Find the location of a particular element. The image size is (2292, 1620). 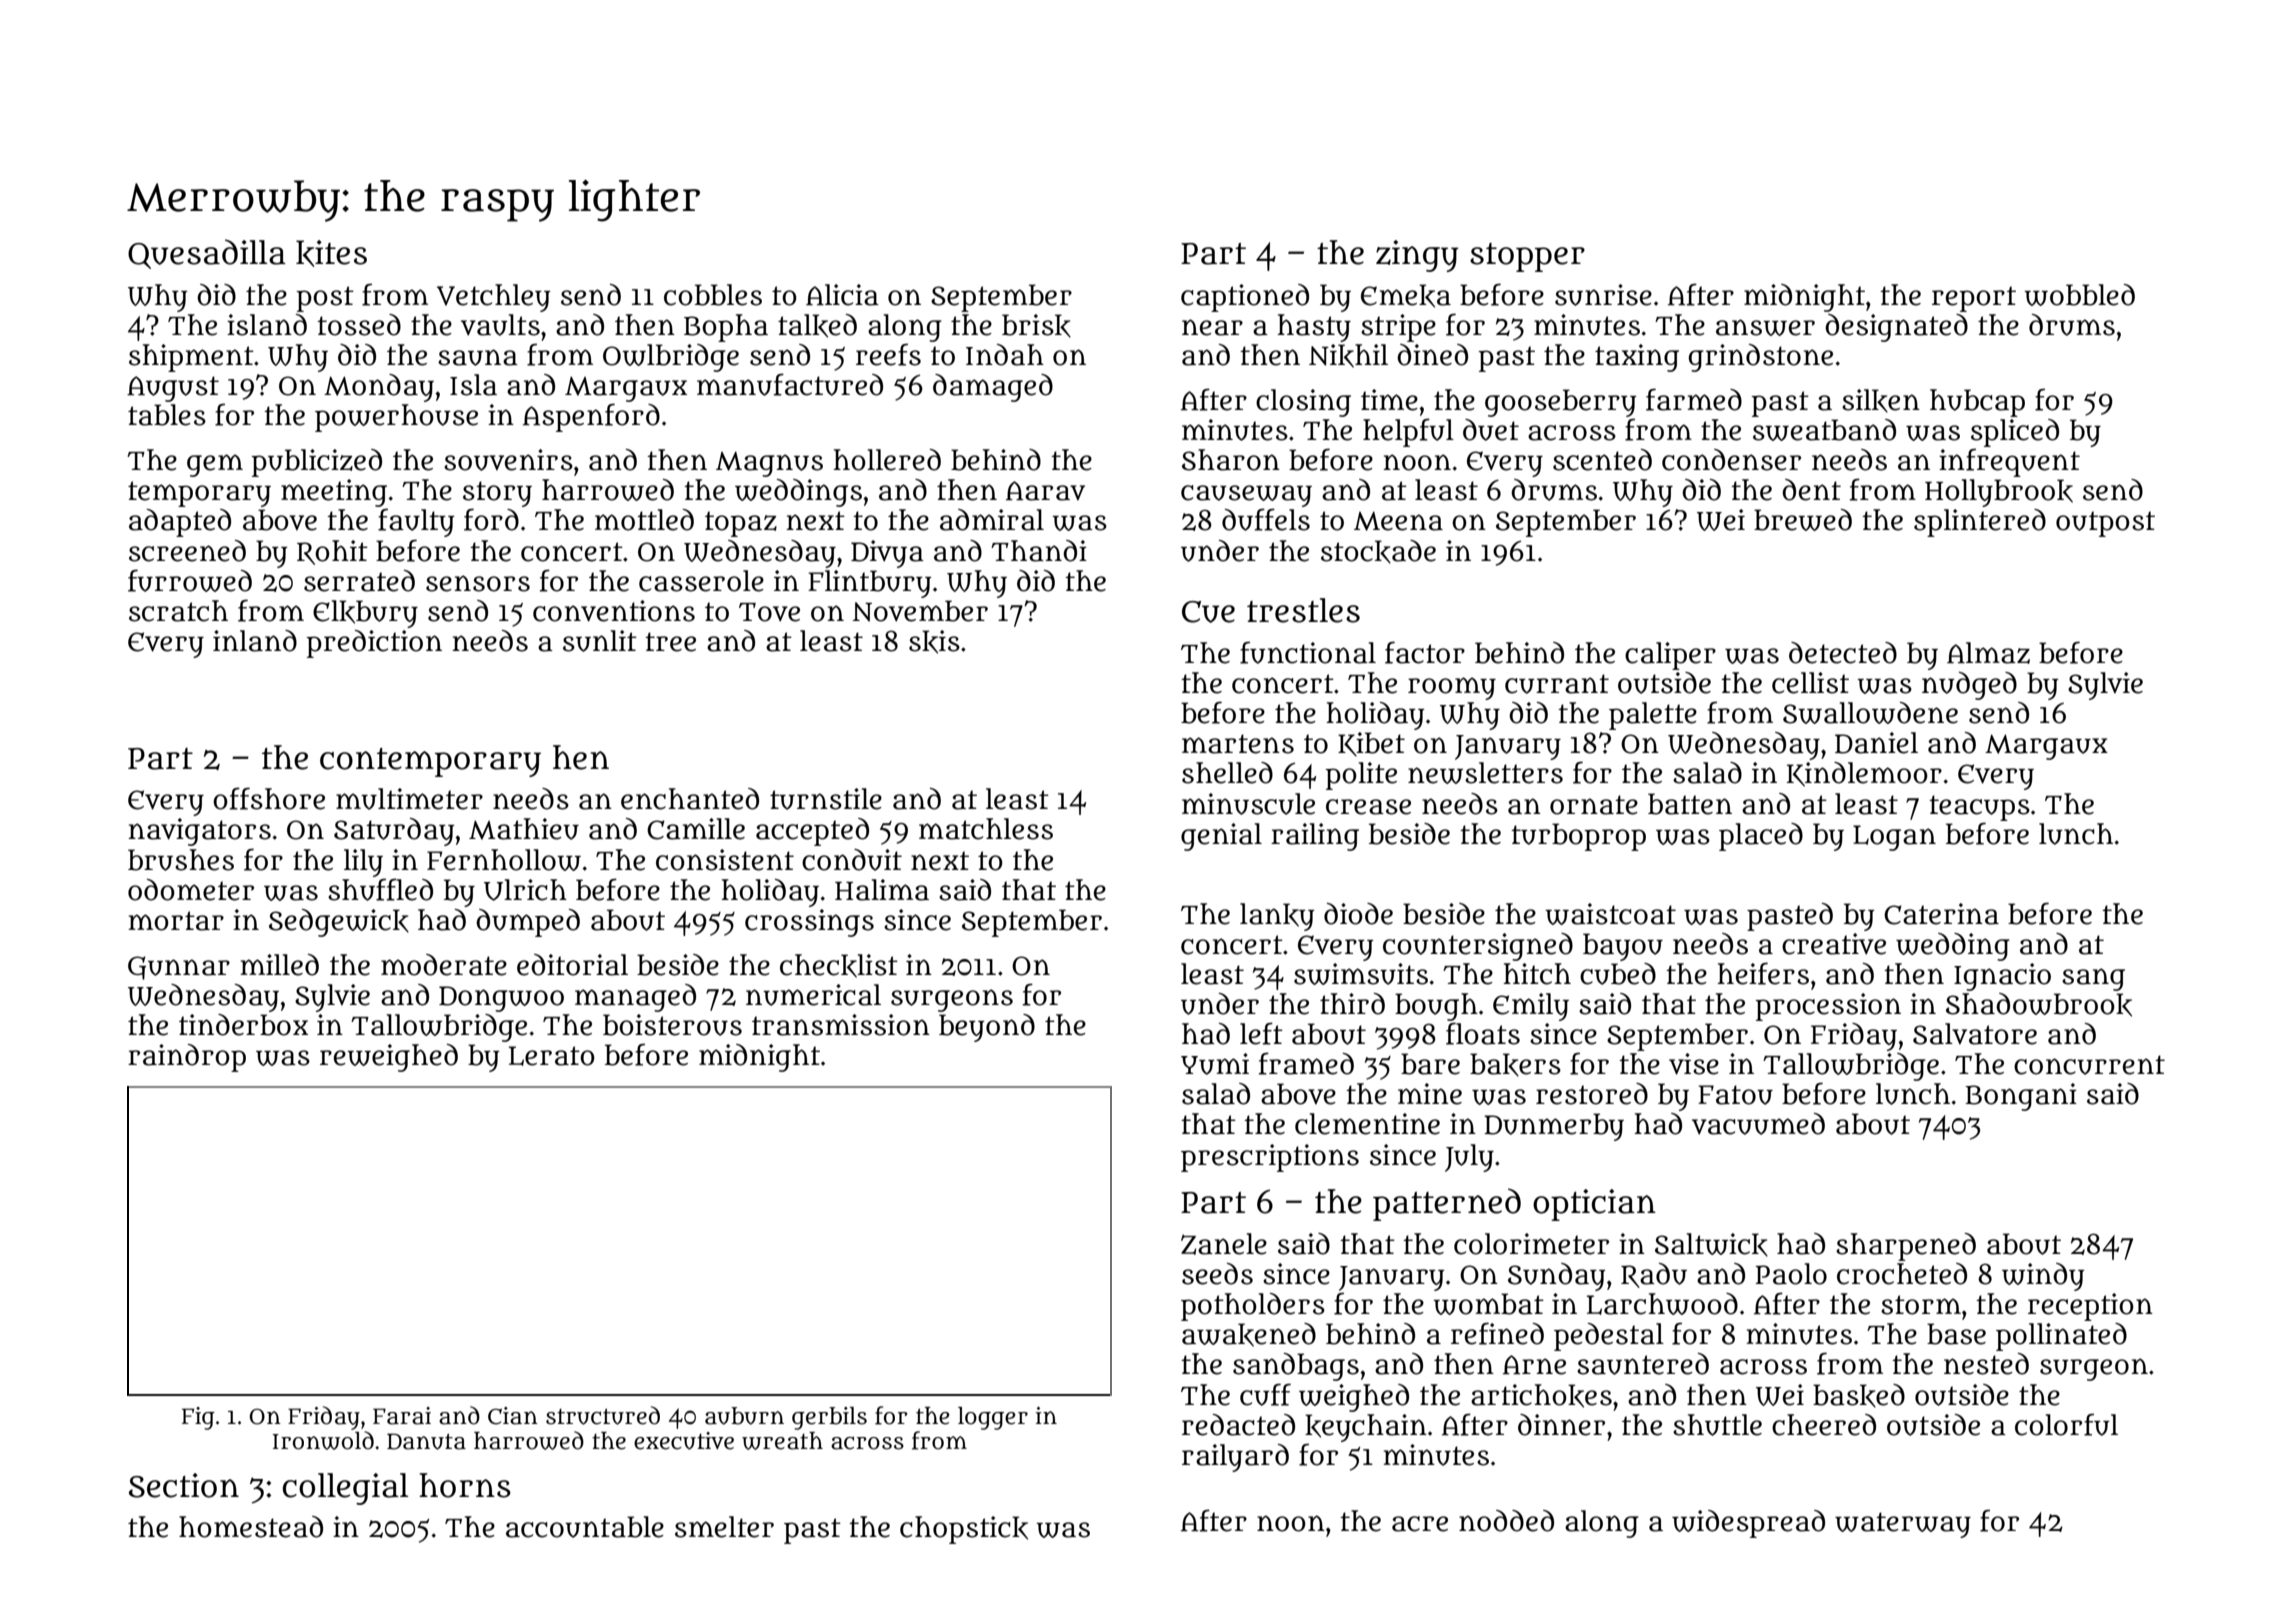

Alicia is located at coordinates (842, 295).
